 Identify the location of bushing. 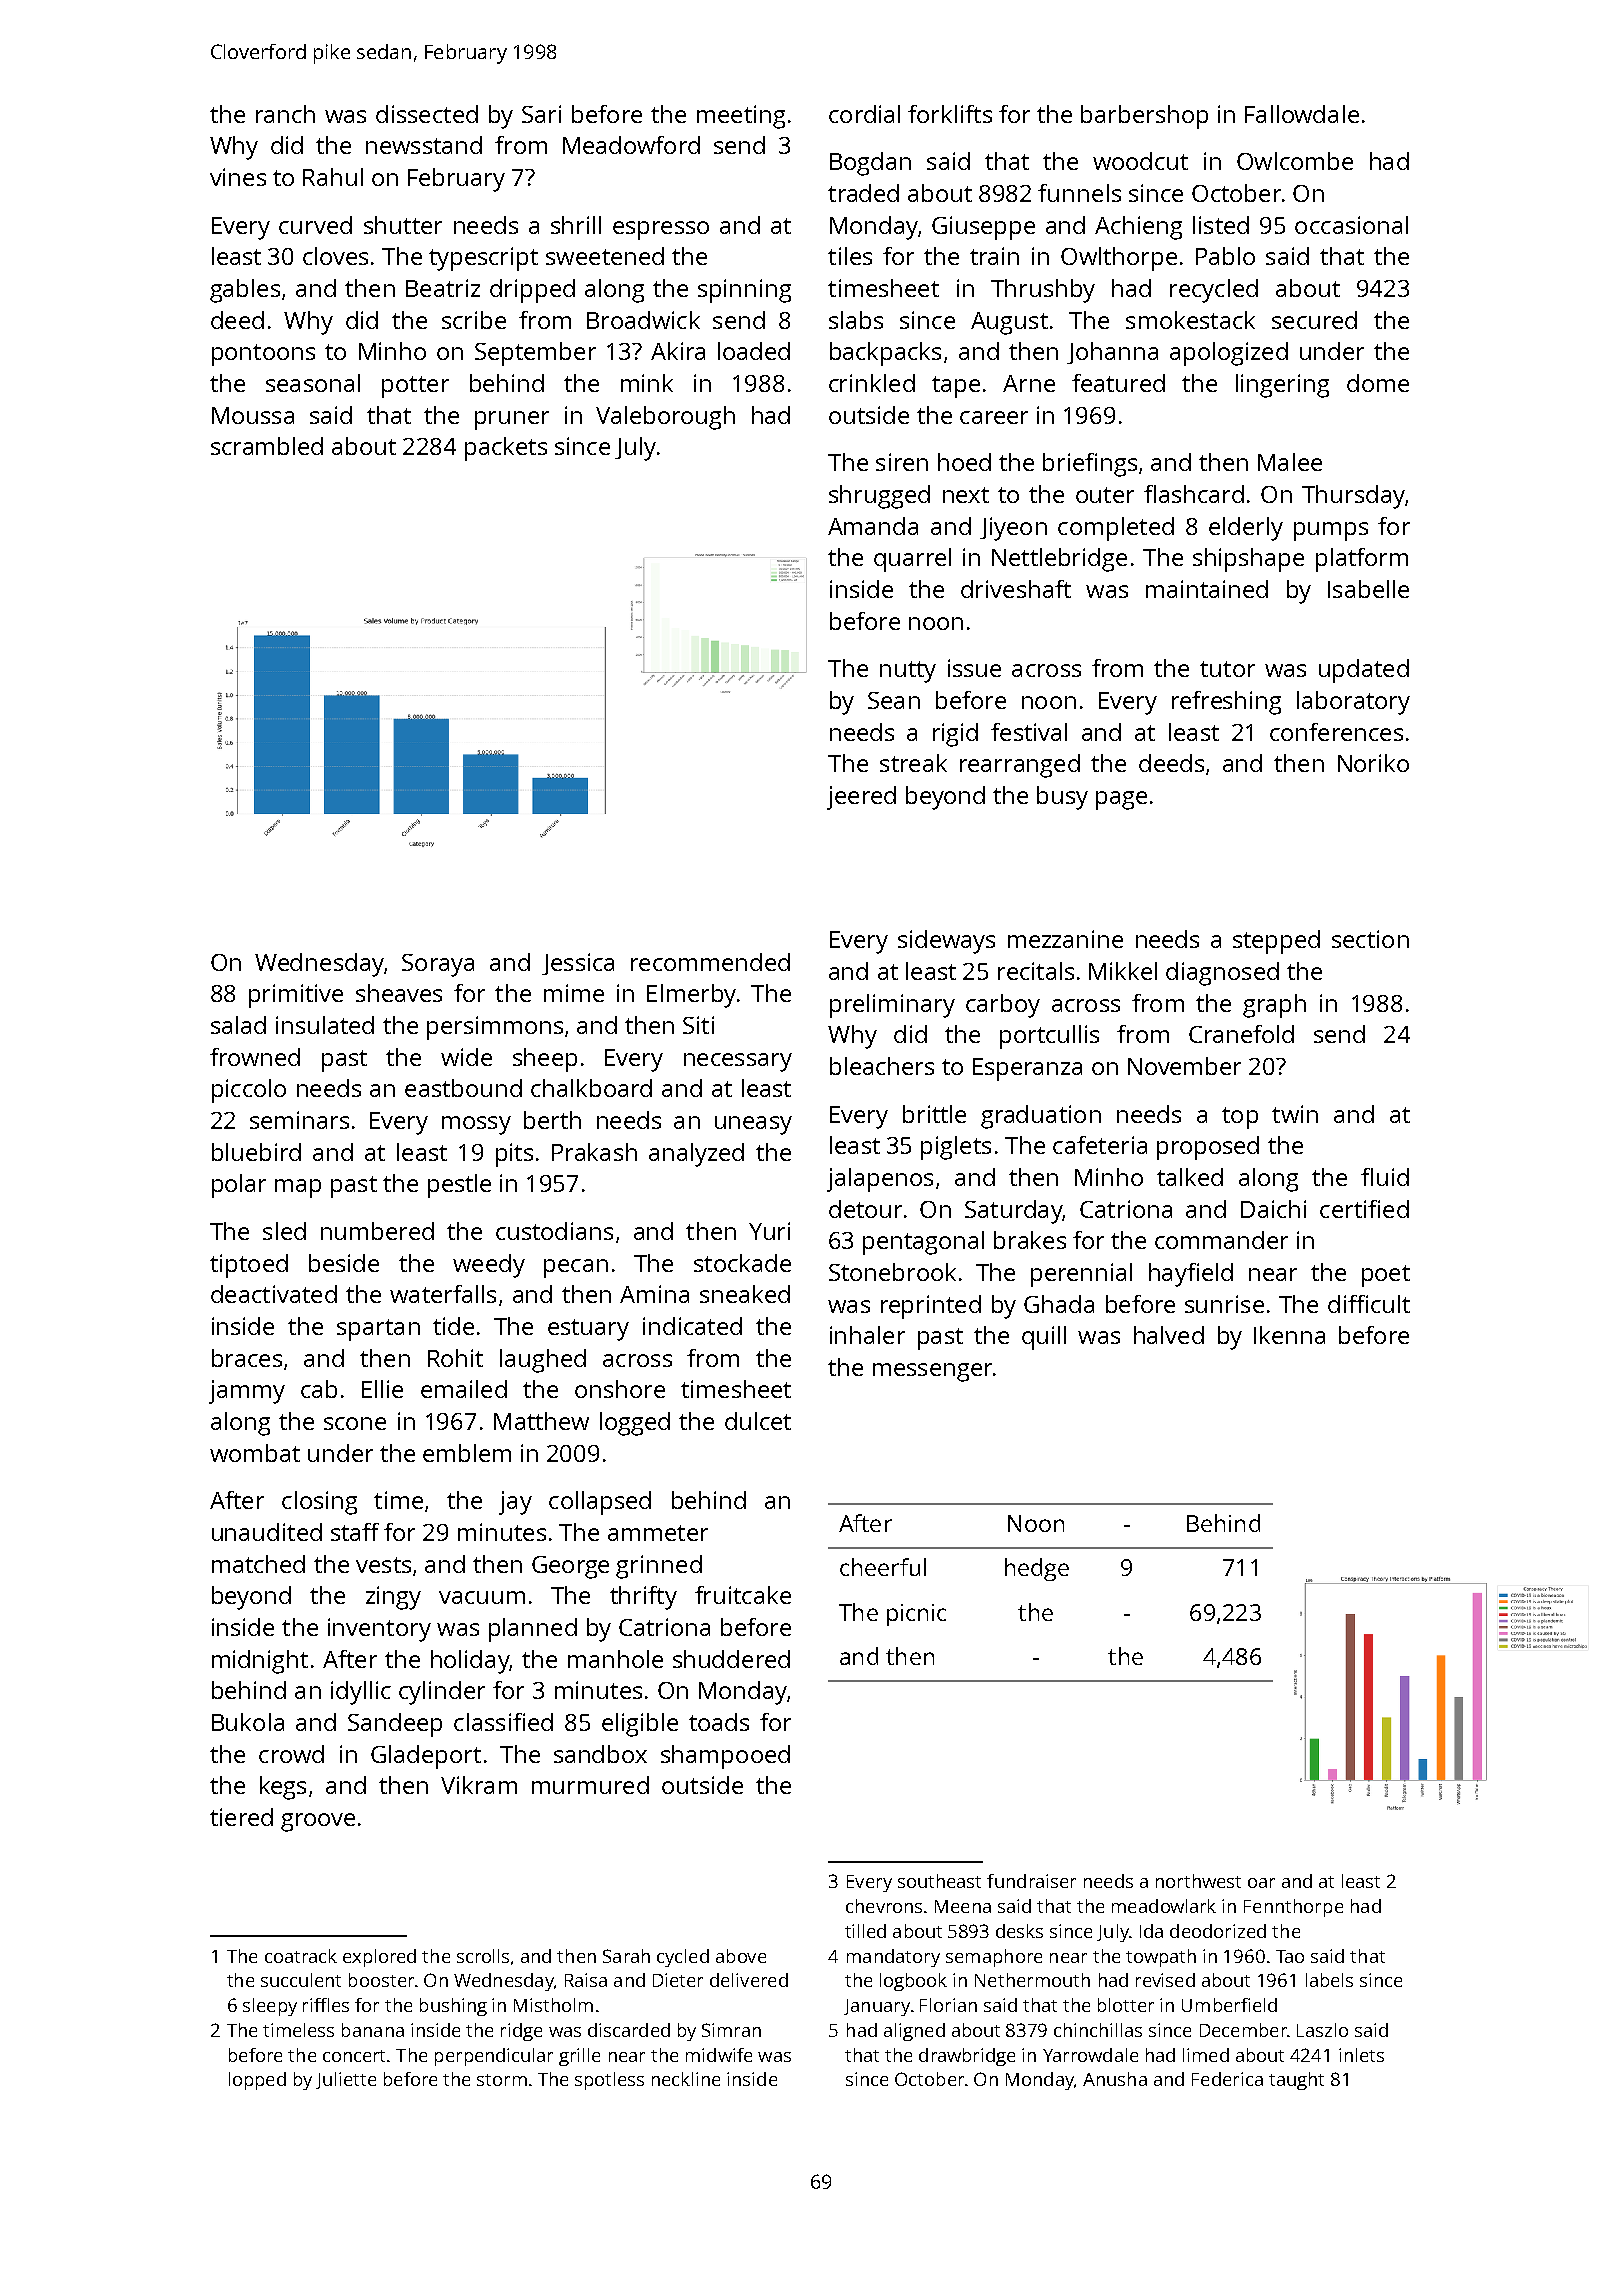
(453, 2007).
